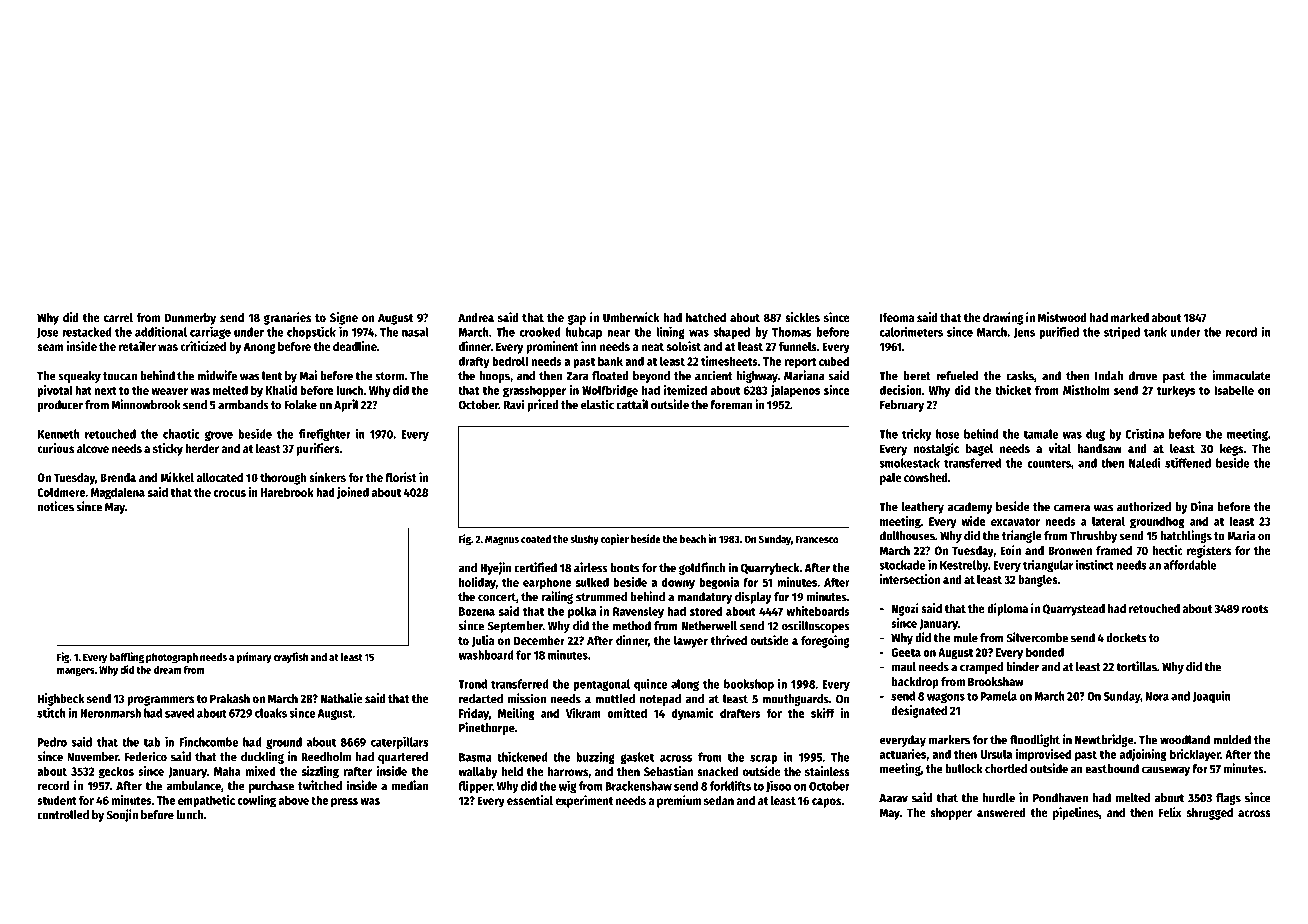 The height and width of the screenshot is (924, 1308). What do you see at coordinates (126, 658) in the screenshot?
I see `baffling` at bounding box center [126, 658].
